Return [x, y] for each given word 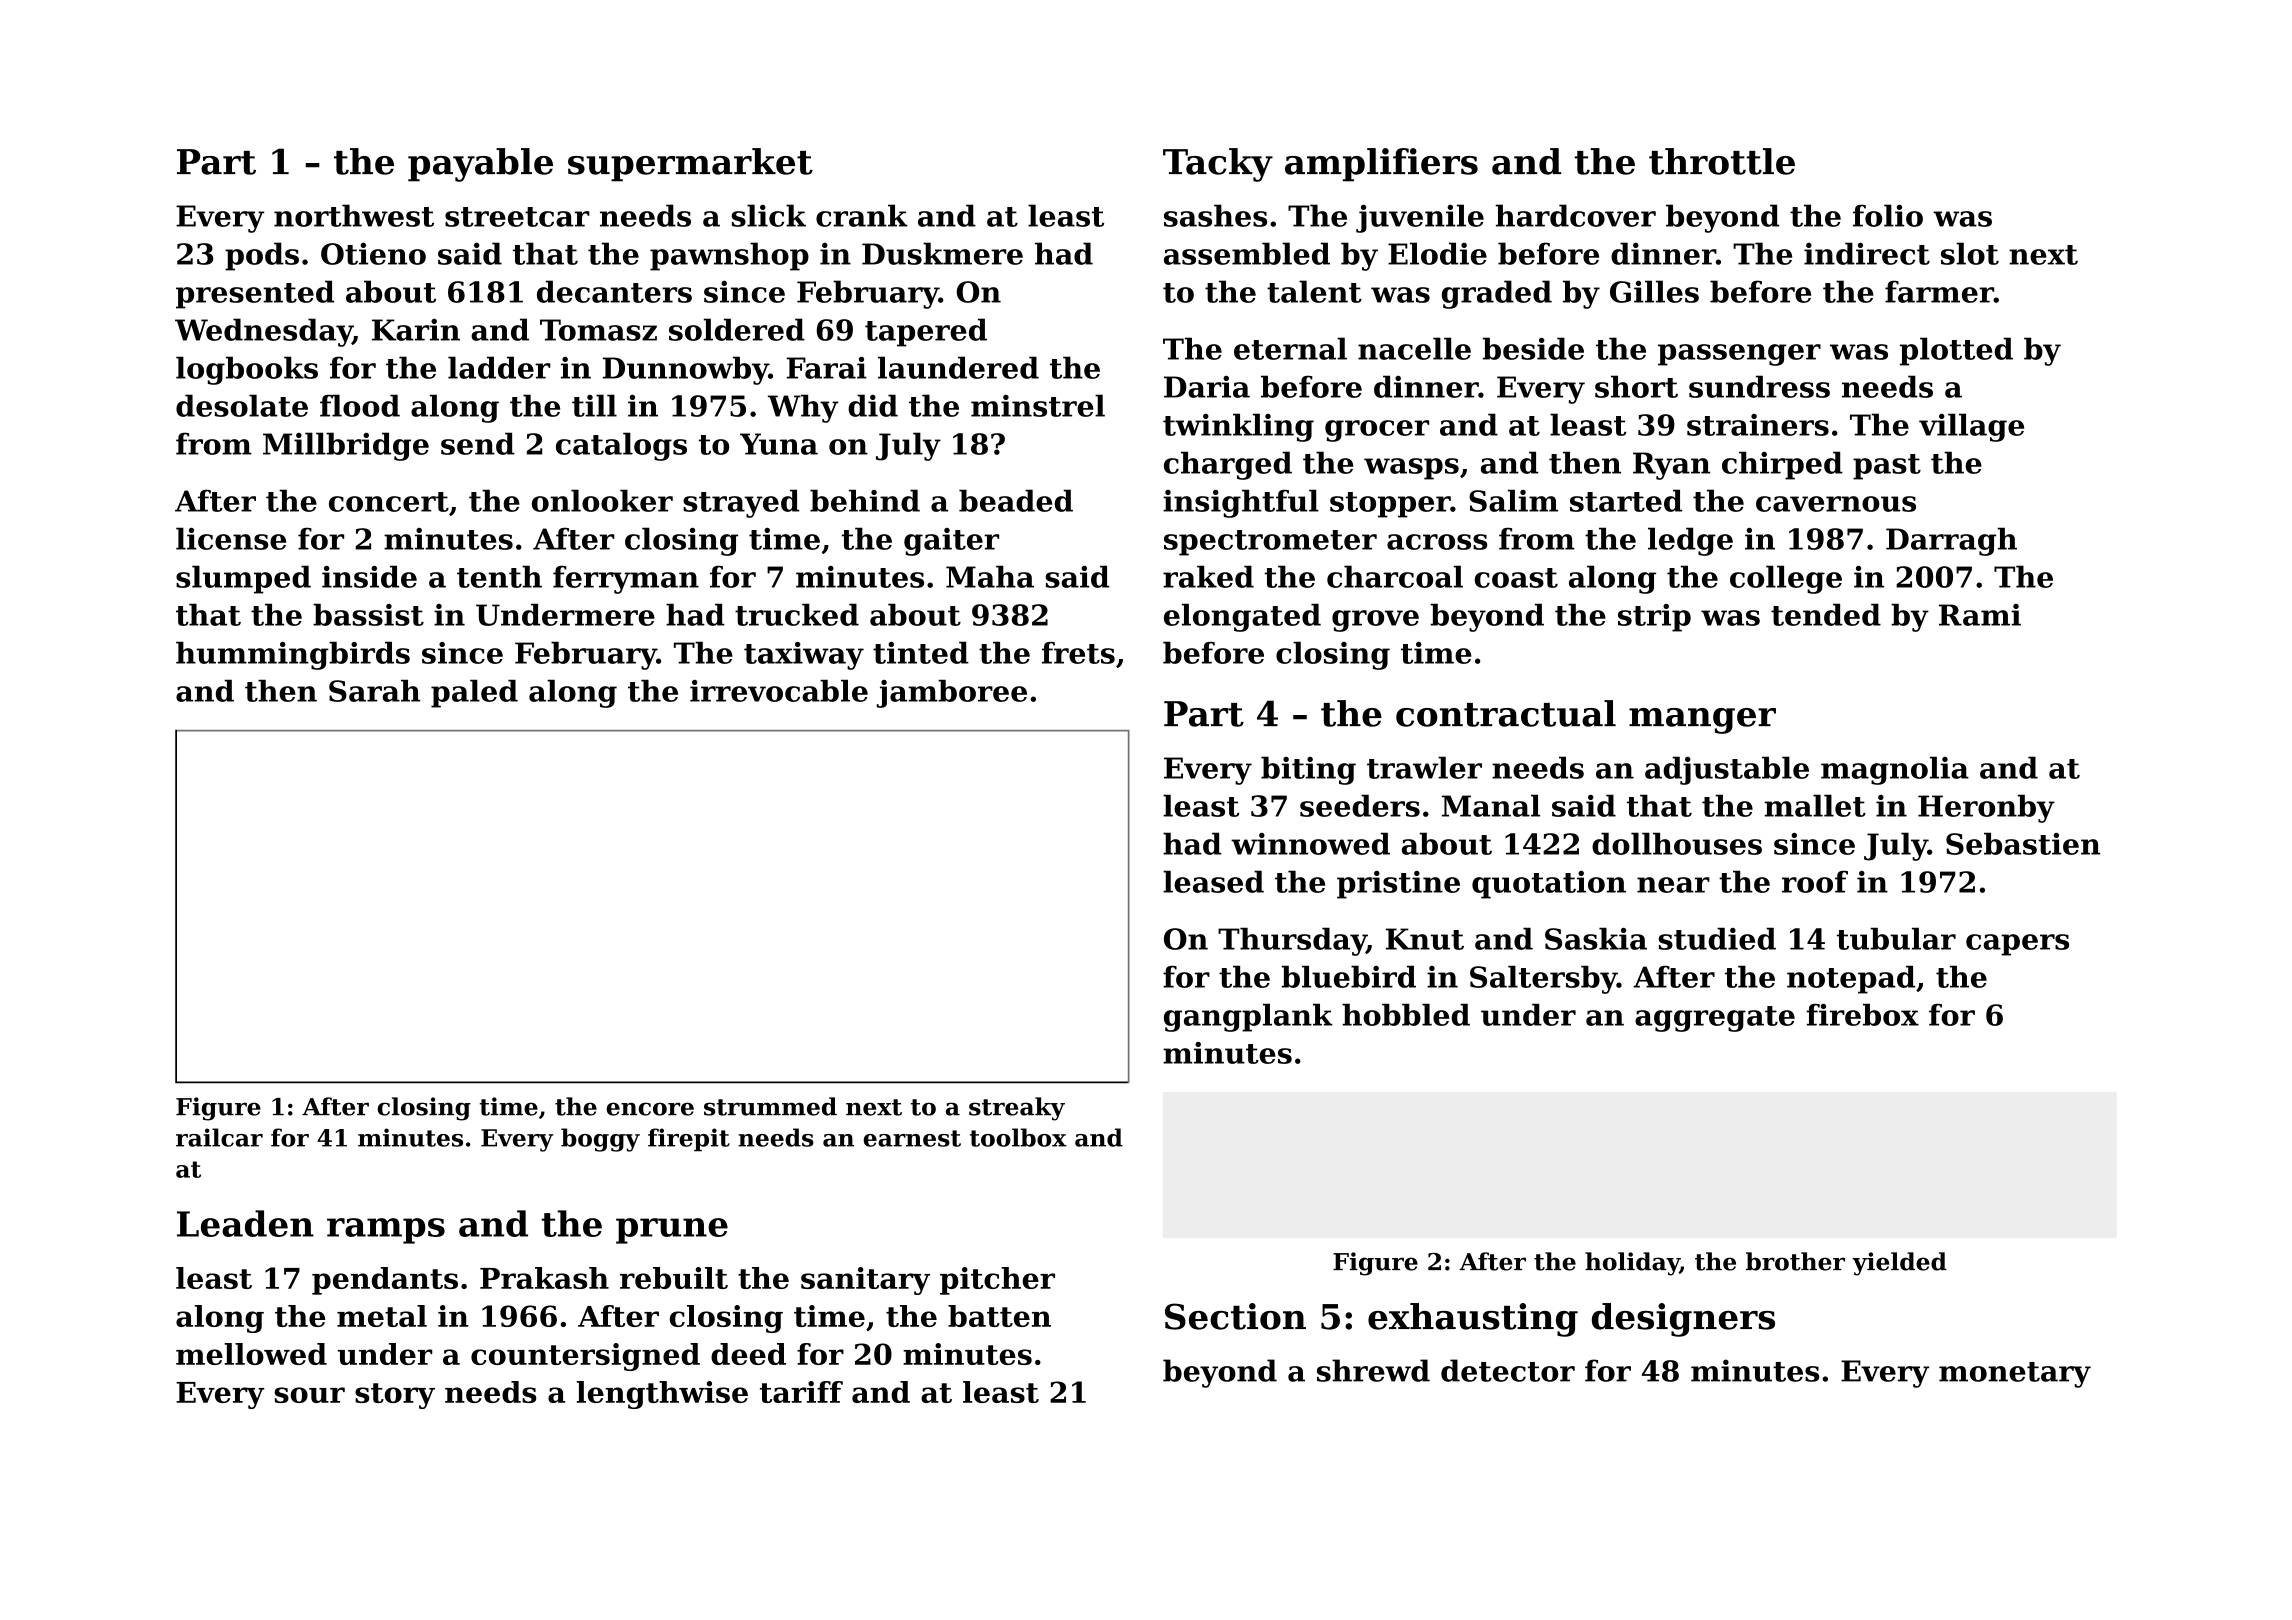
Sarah [374, 691]
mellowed [251, 1354]
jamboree [952, 694]
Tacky [1218, 165]
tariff [801, 1392]
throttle [1722, 161]
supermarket [690, 165]
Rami [1980, 615]
